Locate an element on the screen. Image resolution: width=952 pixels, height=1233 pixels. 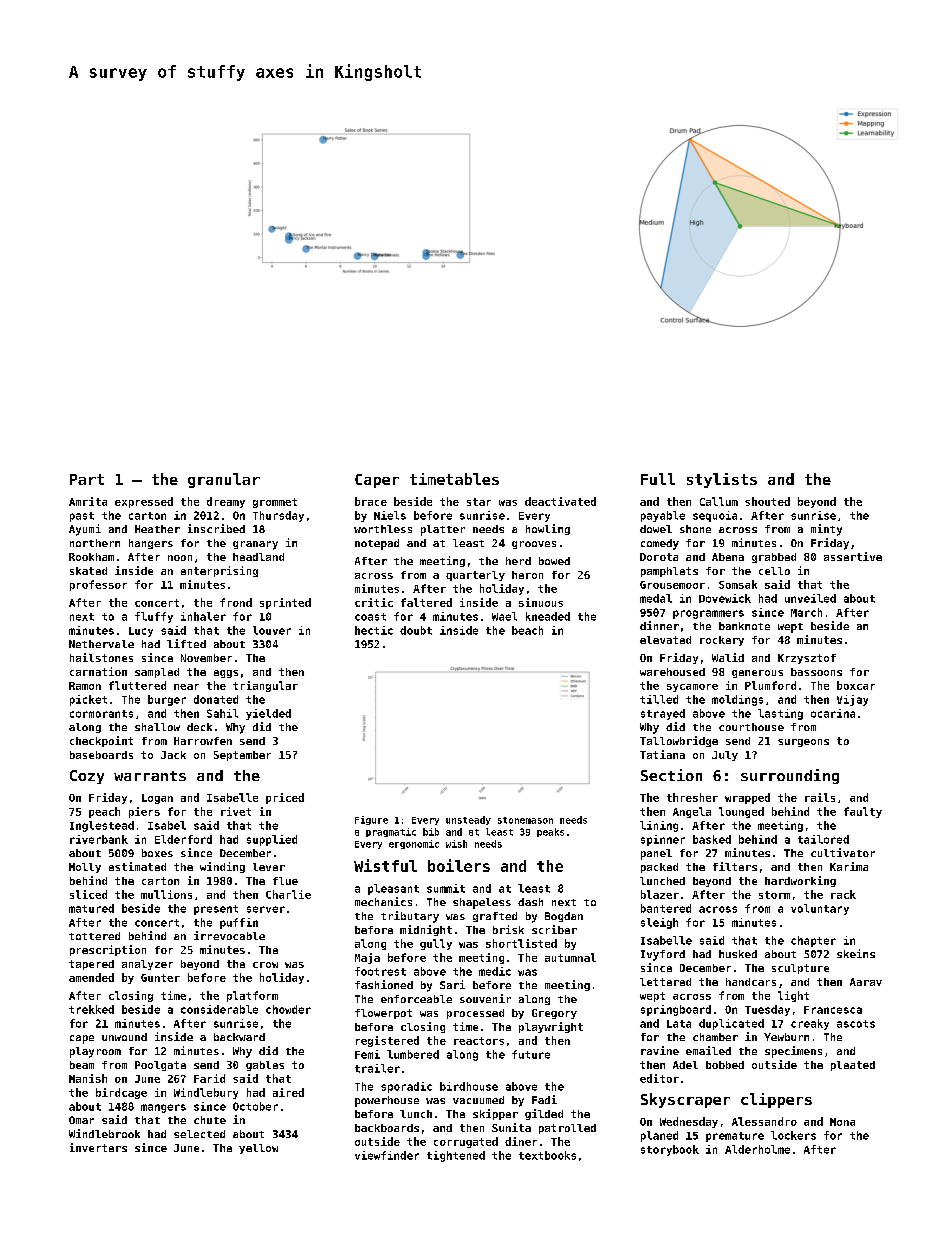
platter is located at coordinates (443, 530).
